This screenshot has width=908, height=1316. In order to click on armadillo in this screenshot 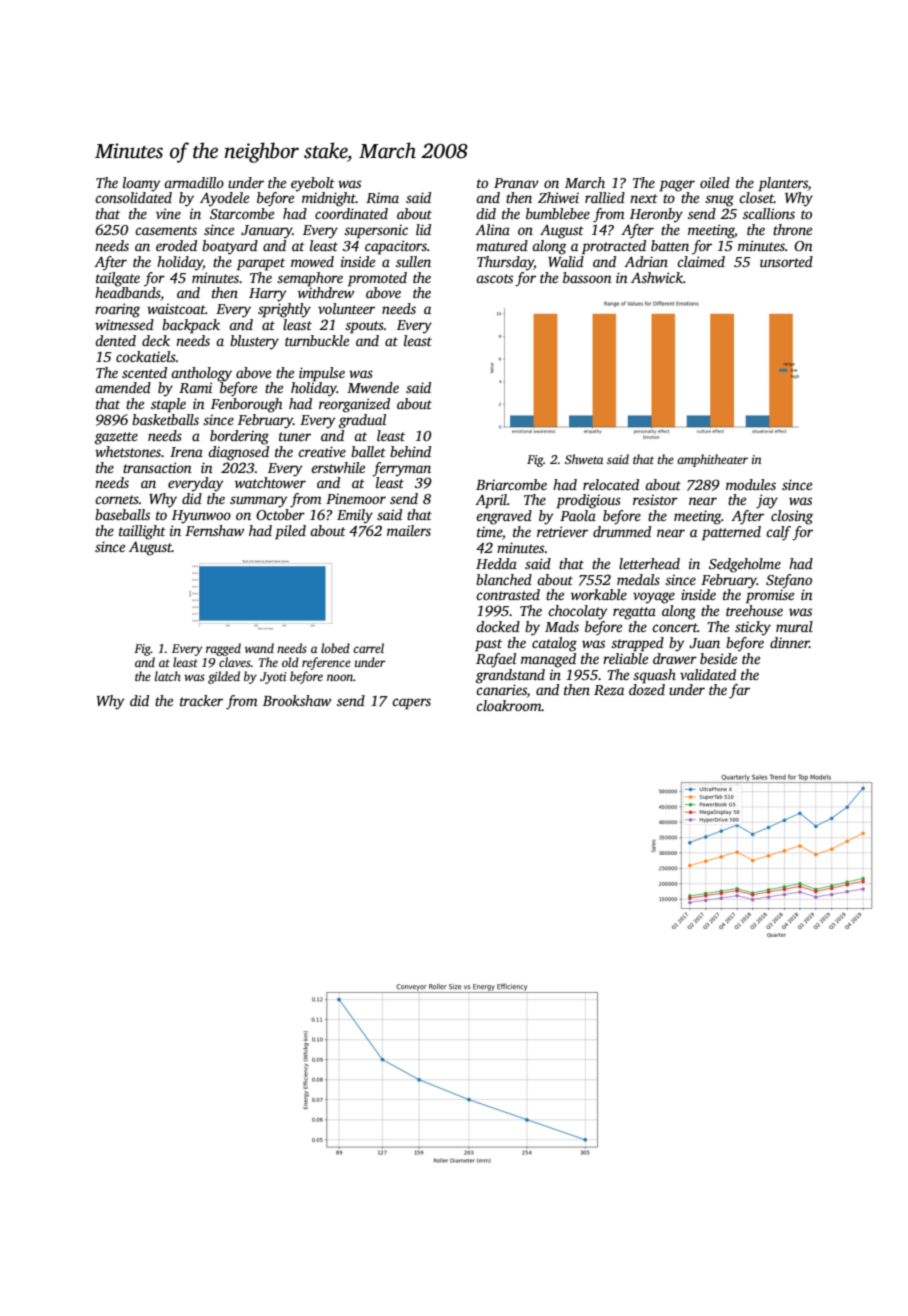, I will do `click(194, 182)`.
